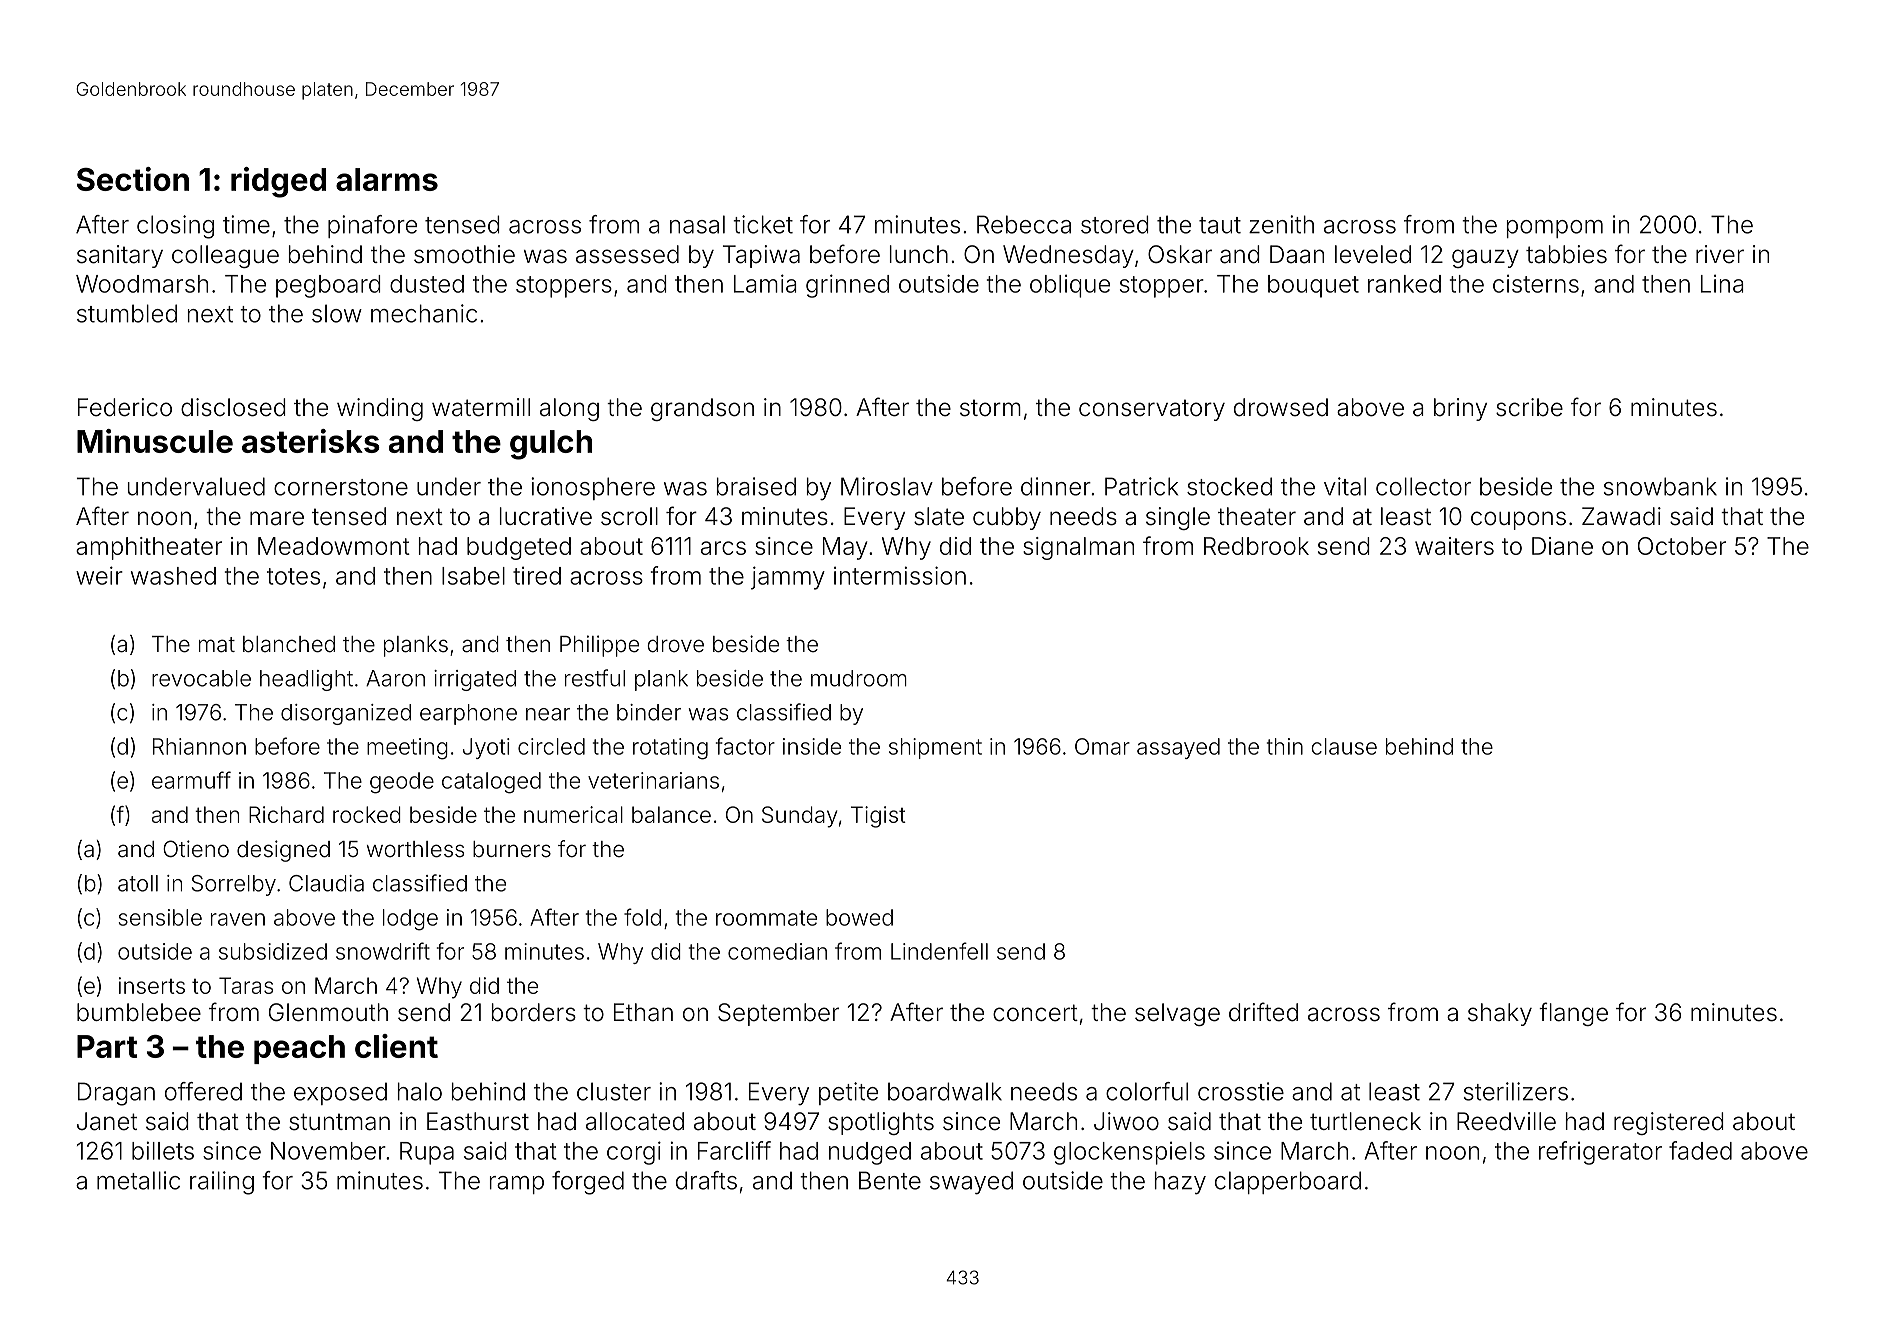 Image resolution: width=1891 pixels, height=1337 pixels. What do you see at coordinates (1660, 486) in the screenshot?
I see `snowbank` at bounding box center [1660, 486].
